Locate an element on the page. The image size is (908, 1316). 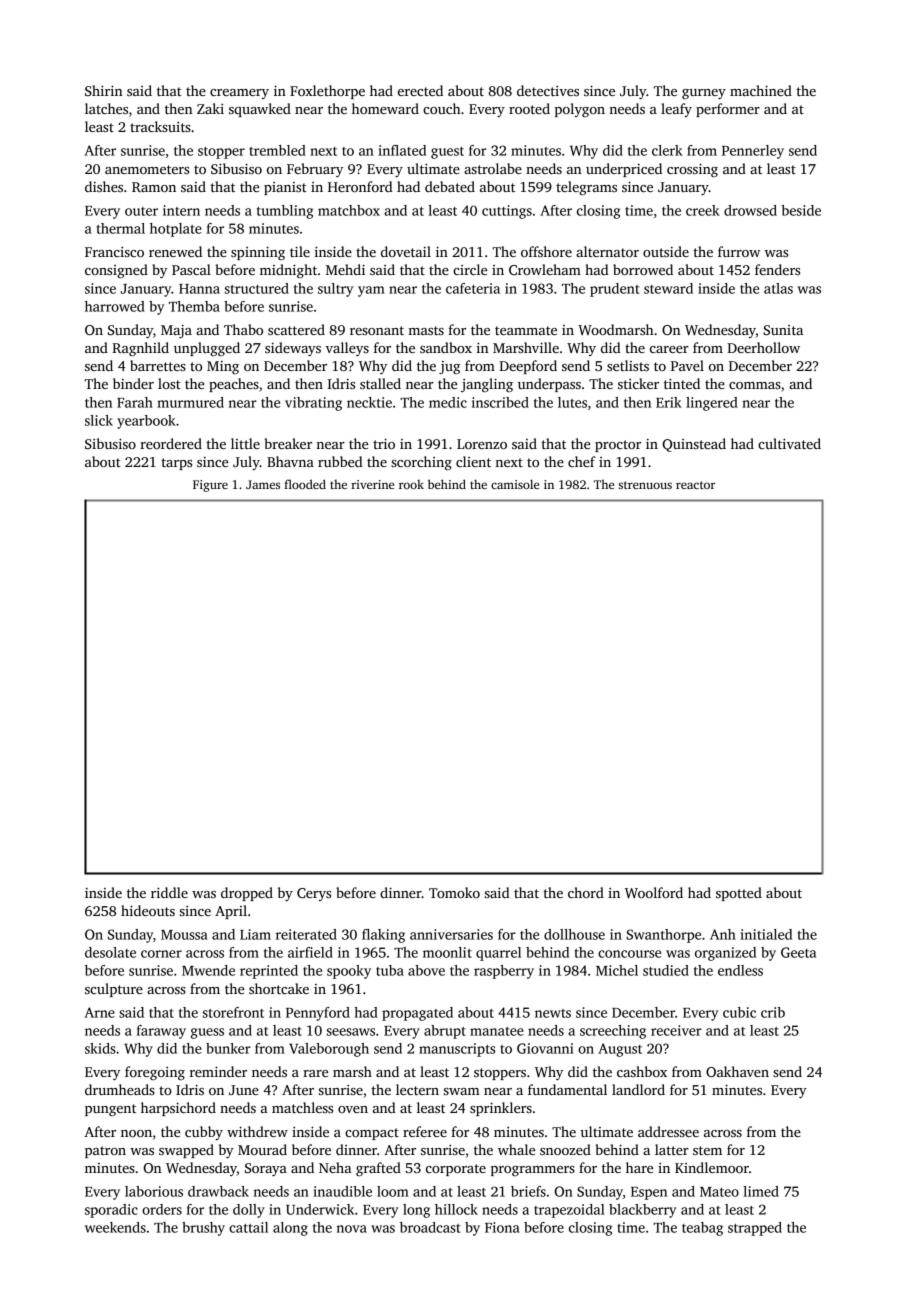
spotted is located at coordinates (739, 894).
